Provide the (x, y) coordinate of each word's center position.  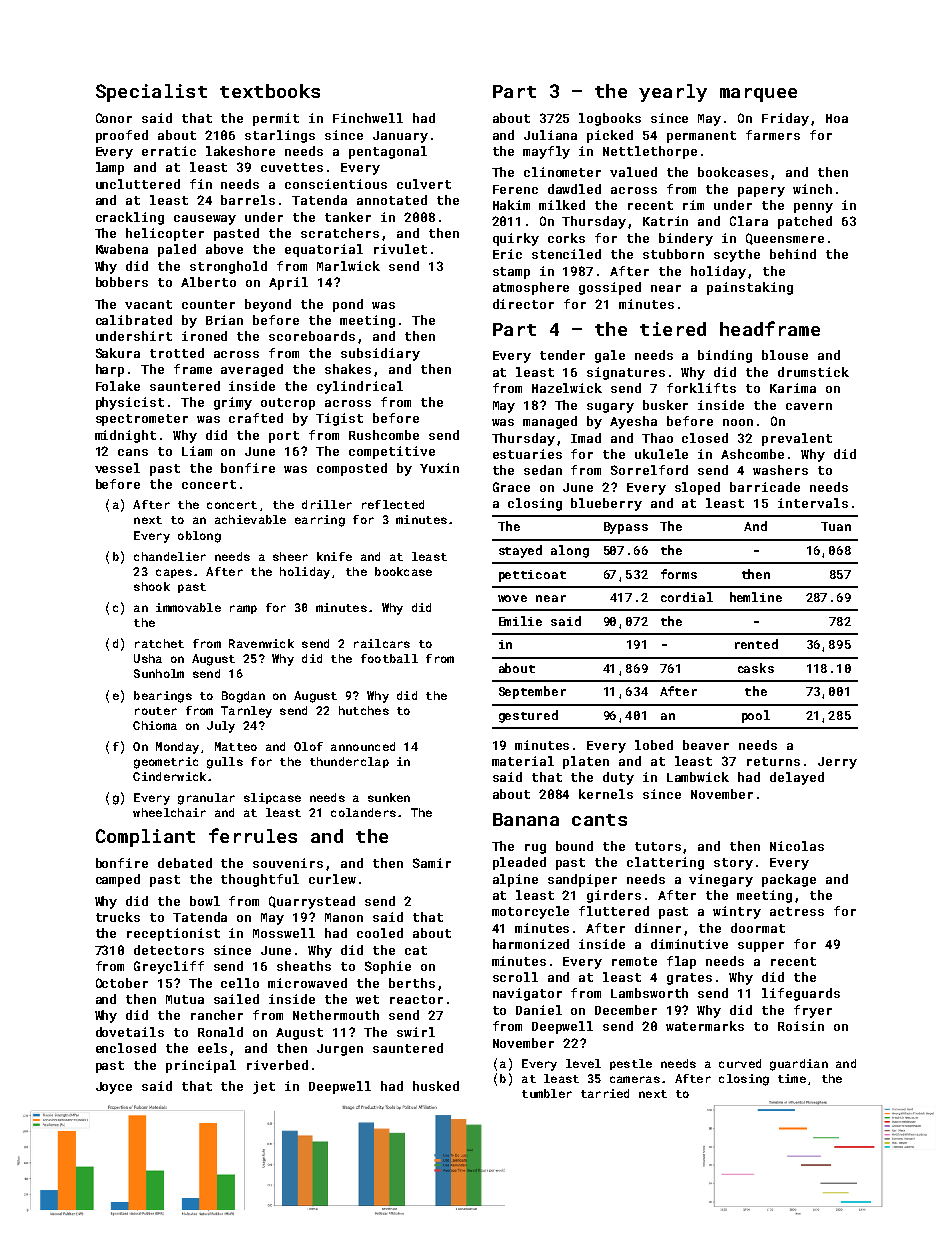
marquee (758, 95)
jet (264, 1087)
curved (740, 1063)
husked (436, 1086)
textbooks (270, 91)
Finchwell (368, 118)
